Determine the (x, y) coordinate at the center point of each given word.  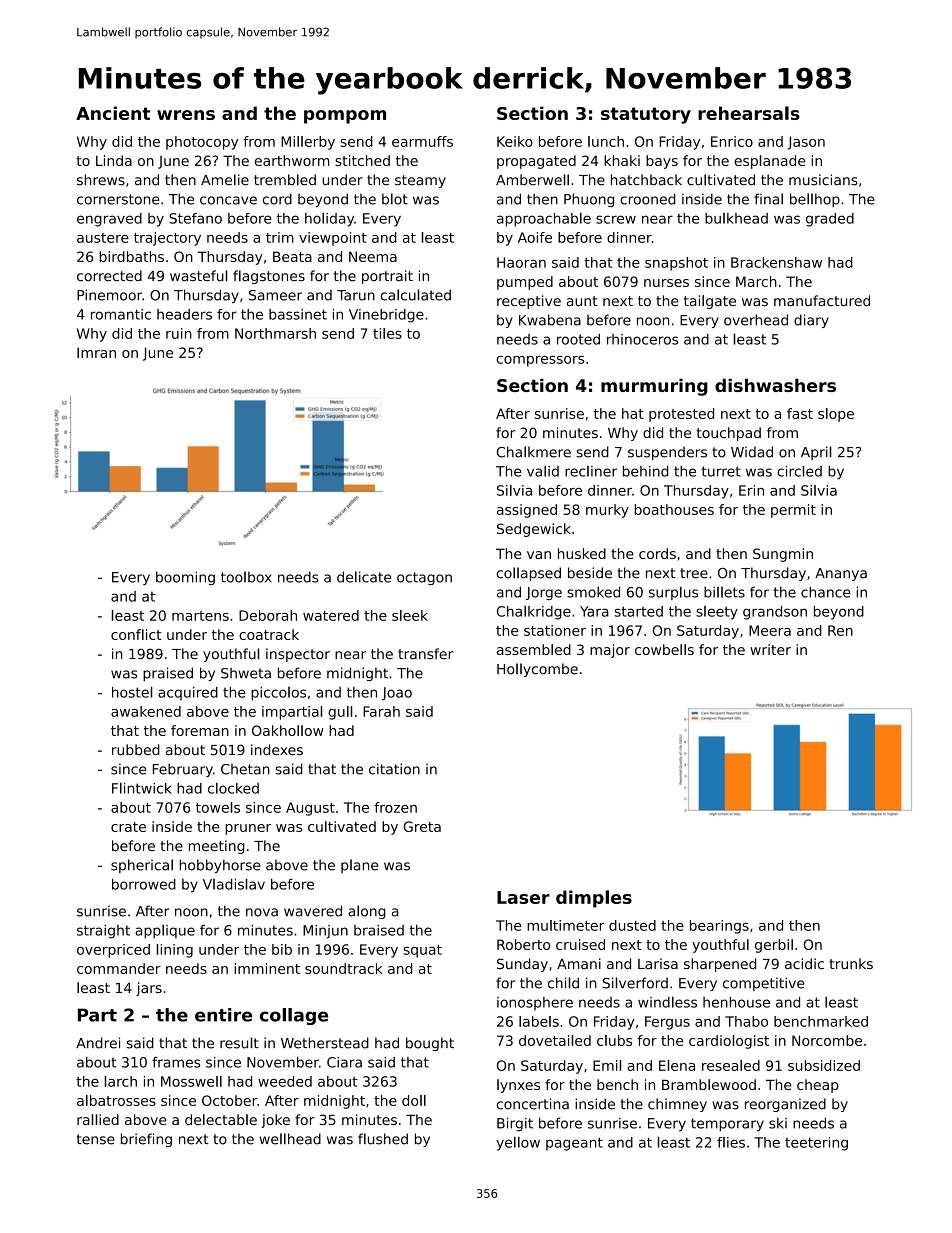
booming (185, 578)
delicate (364, 577)
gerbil (774, 946)
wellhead (290, 1139)
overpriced (113, 951)
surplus (673, 593)
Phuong (589, 200)
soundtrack (343, 968)
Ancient (113, 113)
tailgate (710, 302)
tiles (387, 333)
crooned (647, 199)
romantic (121, 314)
